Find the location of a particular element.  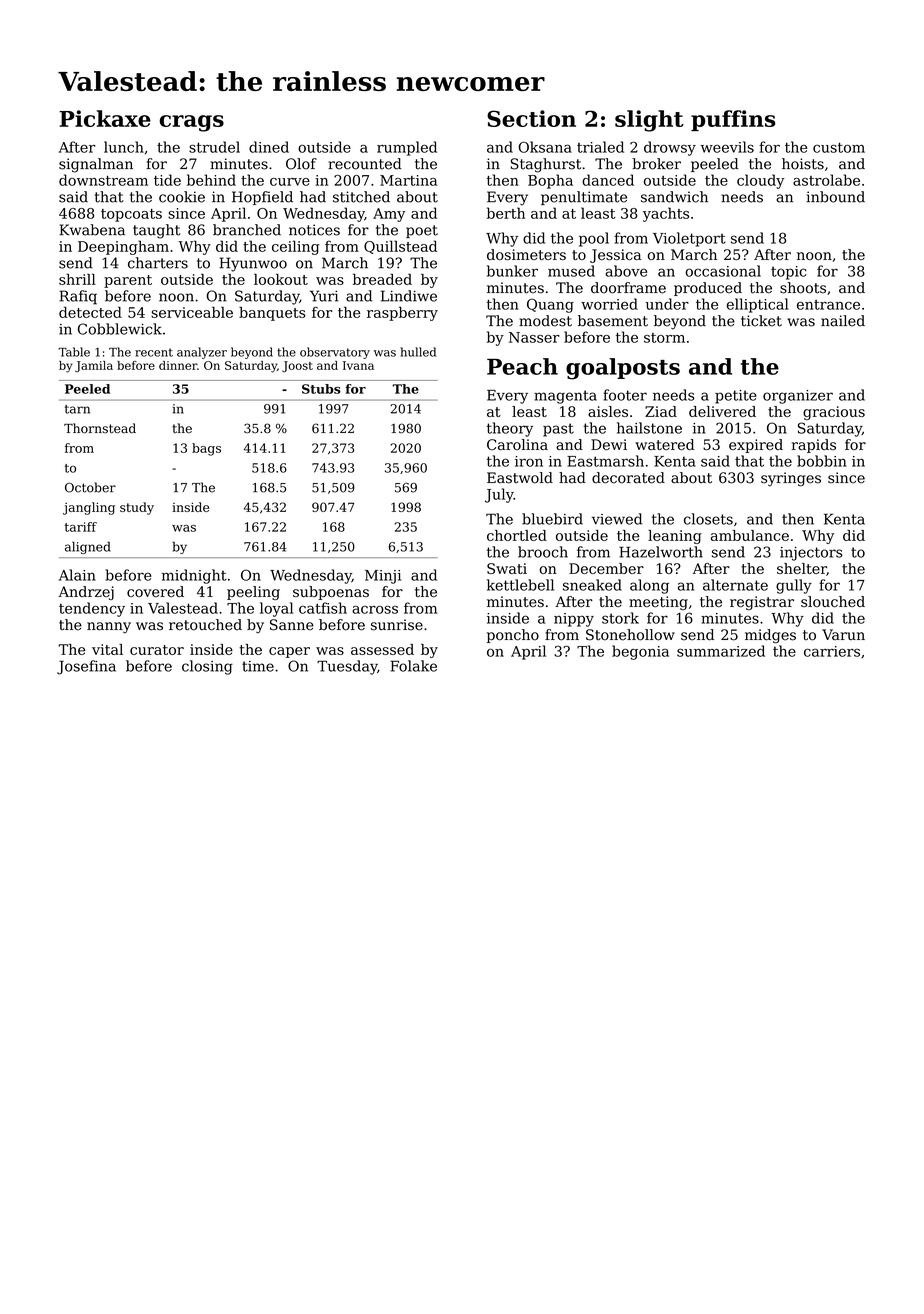

Ivana is located at coordinates (358, 365).
